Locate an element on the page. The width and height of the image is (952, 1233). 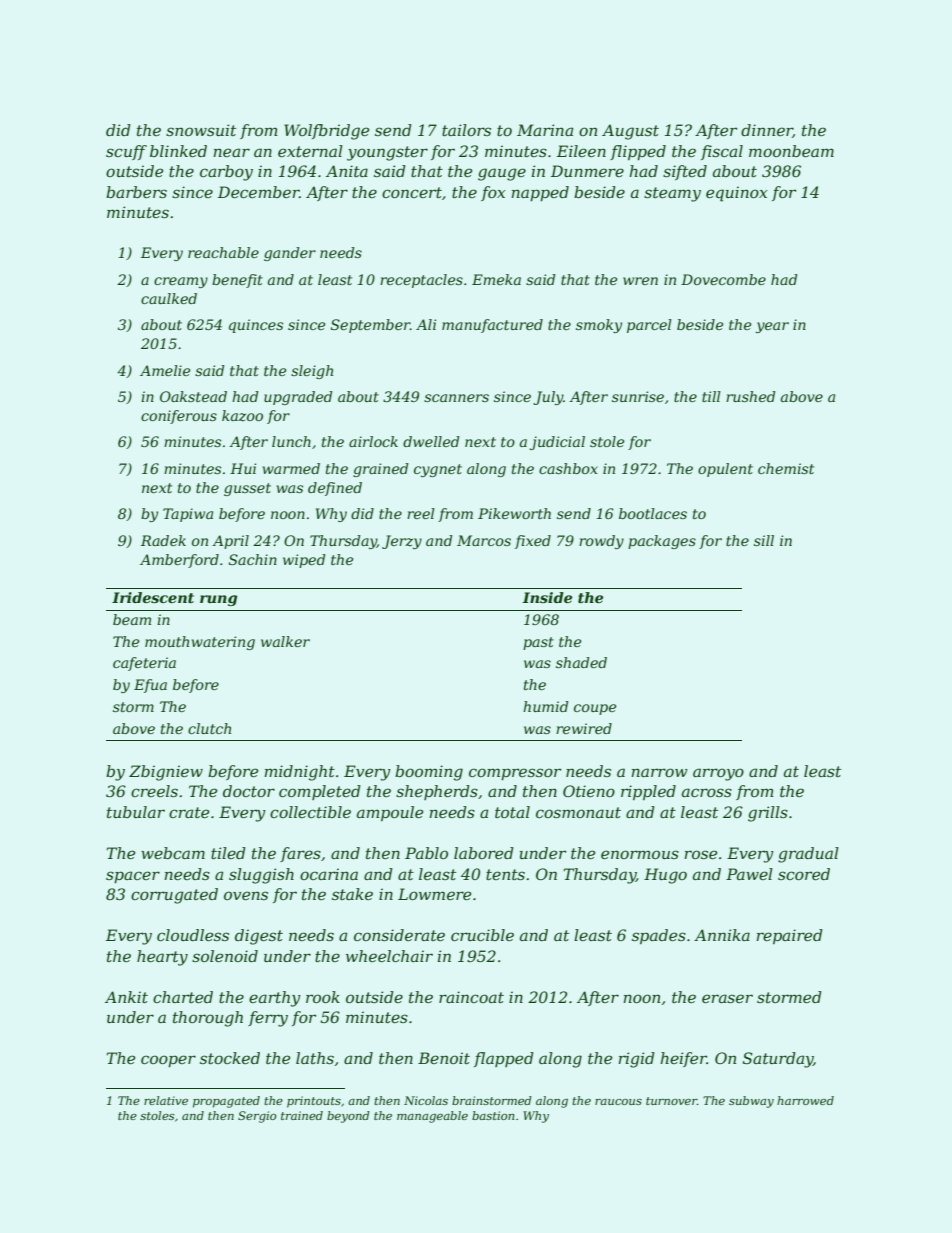
tailors is located at coordinates (466, 130).
